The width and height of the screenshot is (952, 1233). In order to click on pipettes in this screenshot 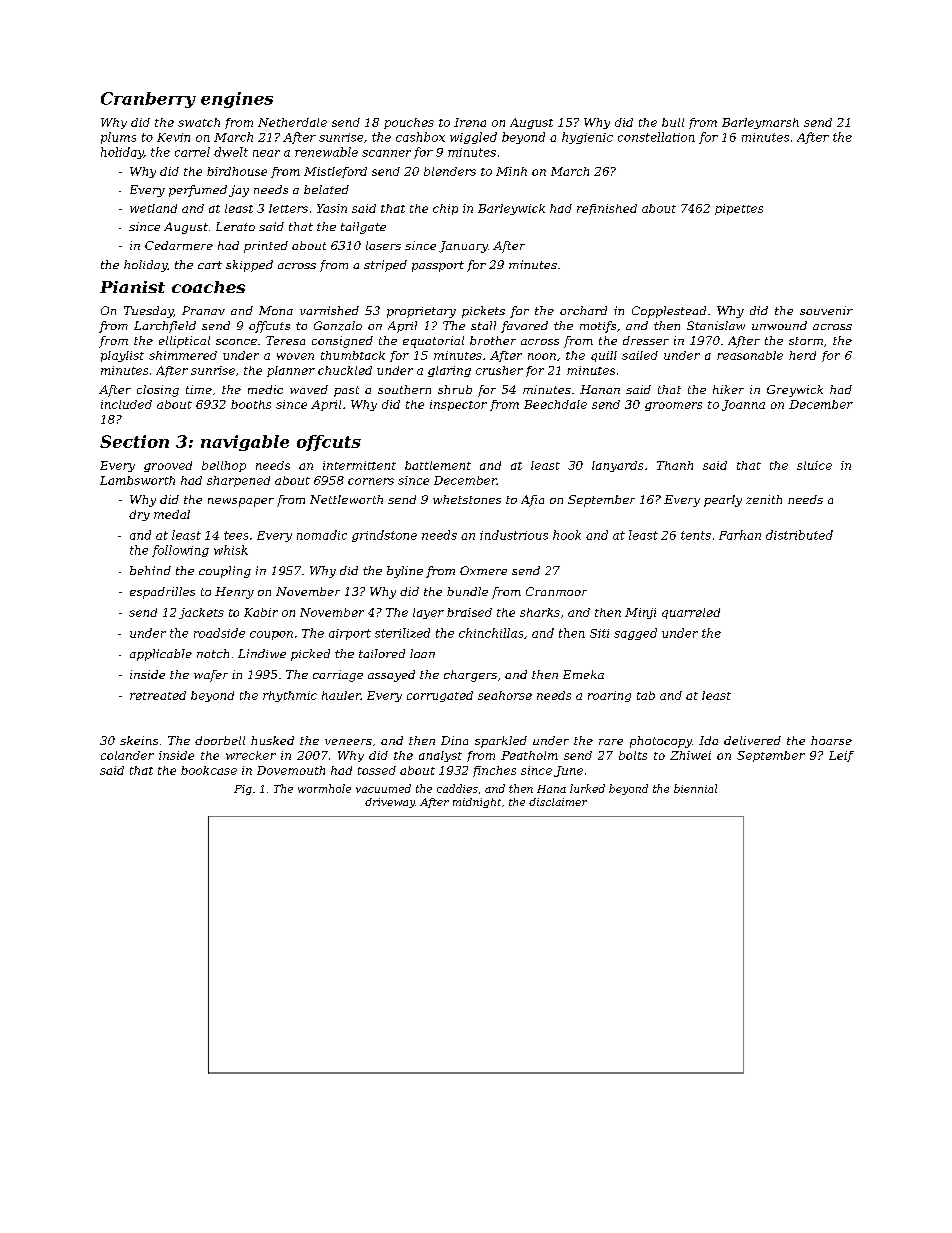, I will do `click(739, 209)`.
